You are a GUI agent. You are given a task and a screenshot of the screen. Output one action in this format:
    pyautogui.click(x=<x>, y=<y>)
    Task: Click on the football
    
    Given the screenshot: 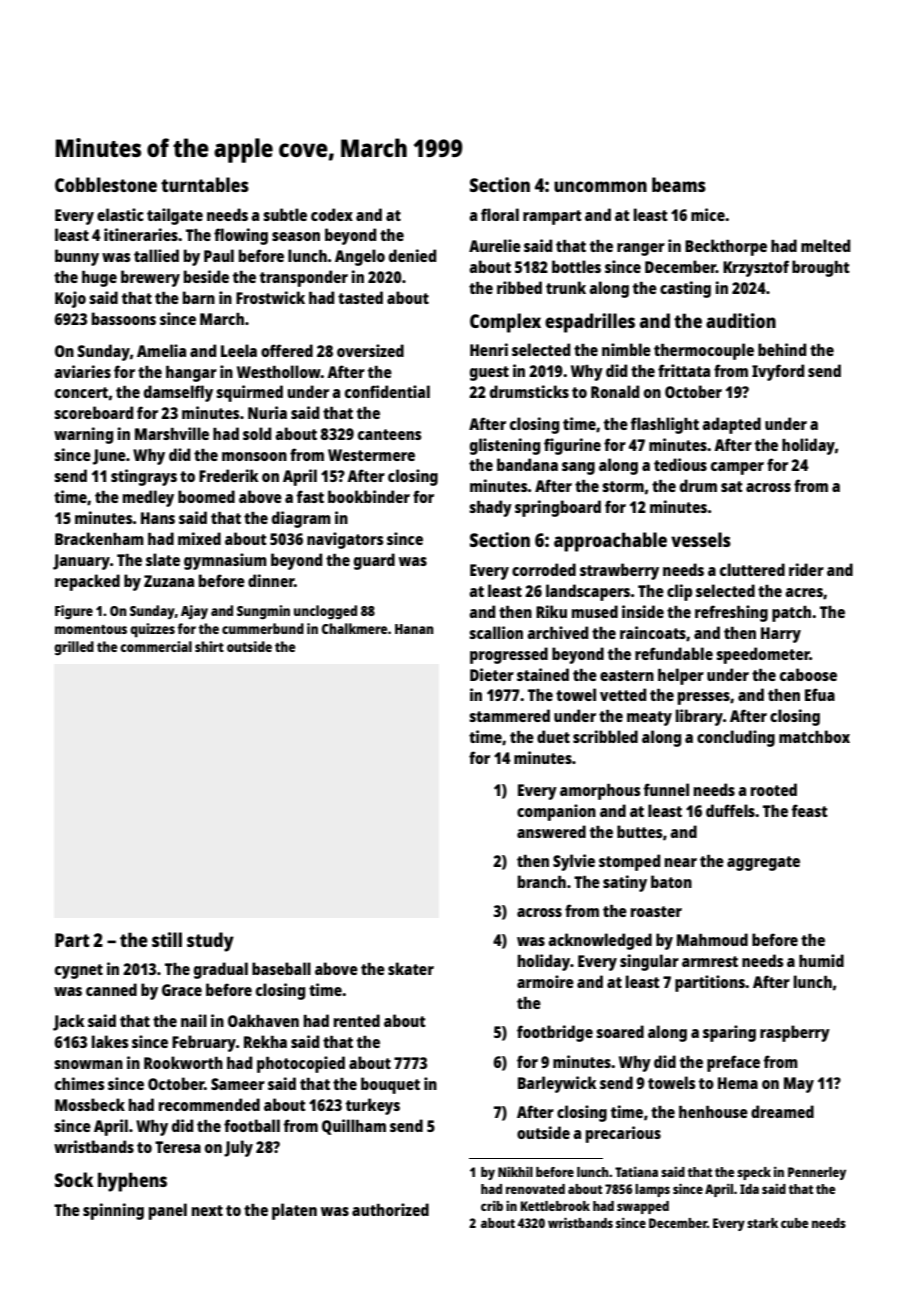 What is the action you would take?
    pyautogui.click(x=252, y=1125)
